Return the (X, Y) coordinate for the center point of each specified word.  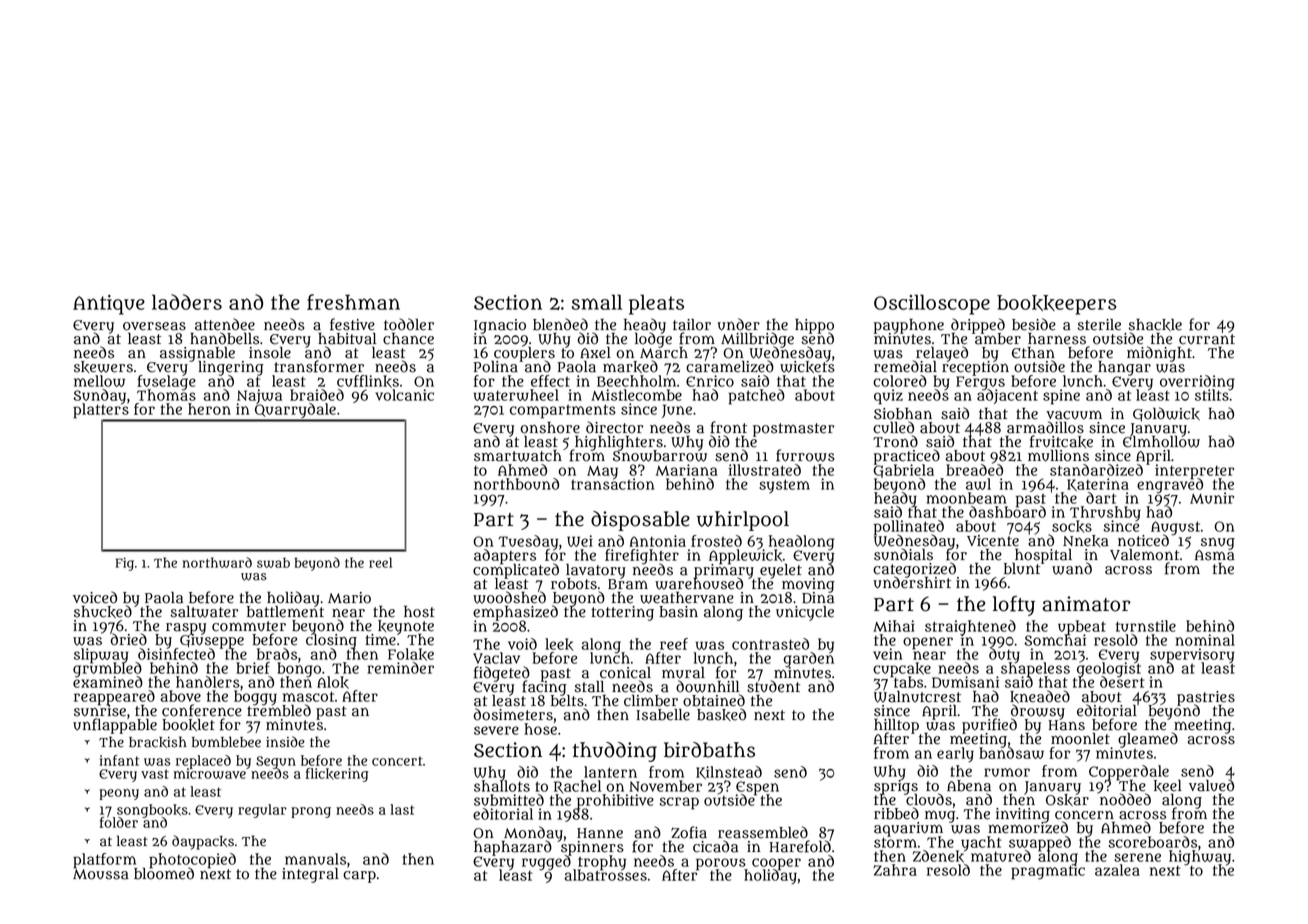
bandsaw (1011, 753)
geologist (1109, 670)
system (784, 486)
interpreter (1194, 471)
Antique (109, 305)
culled (893, 427)
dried (129, 640)
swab (273, 563)
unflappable (115, 726)
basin (678, 612)
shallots (502, 786)
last (402, 809)
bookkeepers (1057, 305)
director (614, 427)
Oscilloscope (932, 304)
